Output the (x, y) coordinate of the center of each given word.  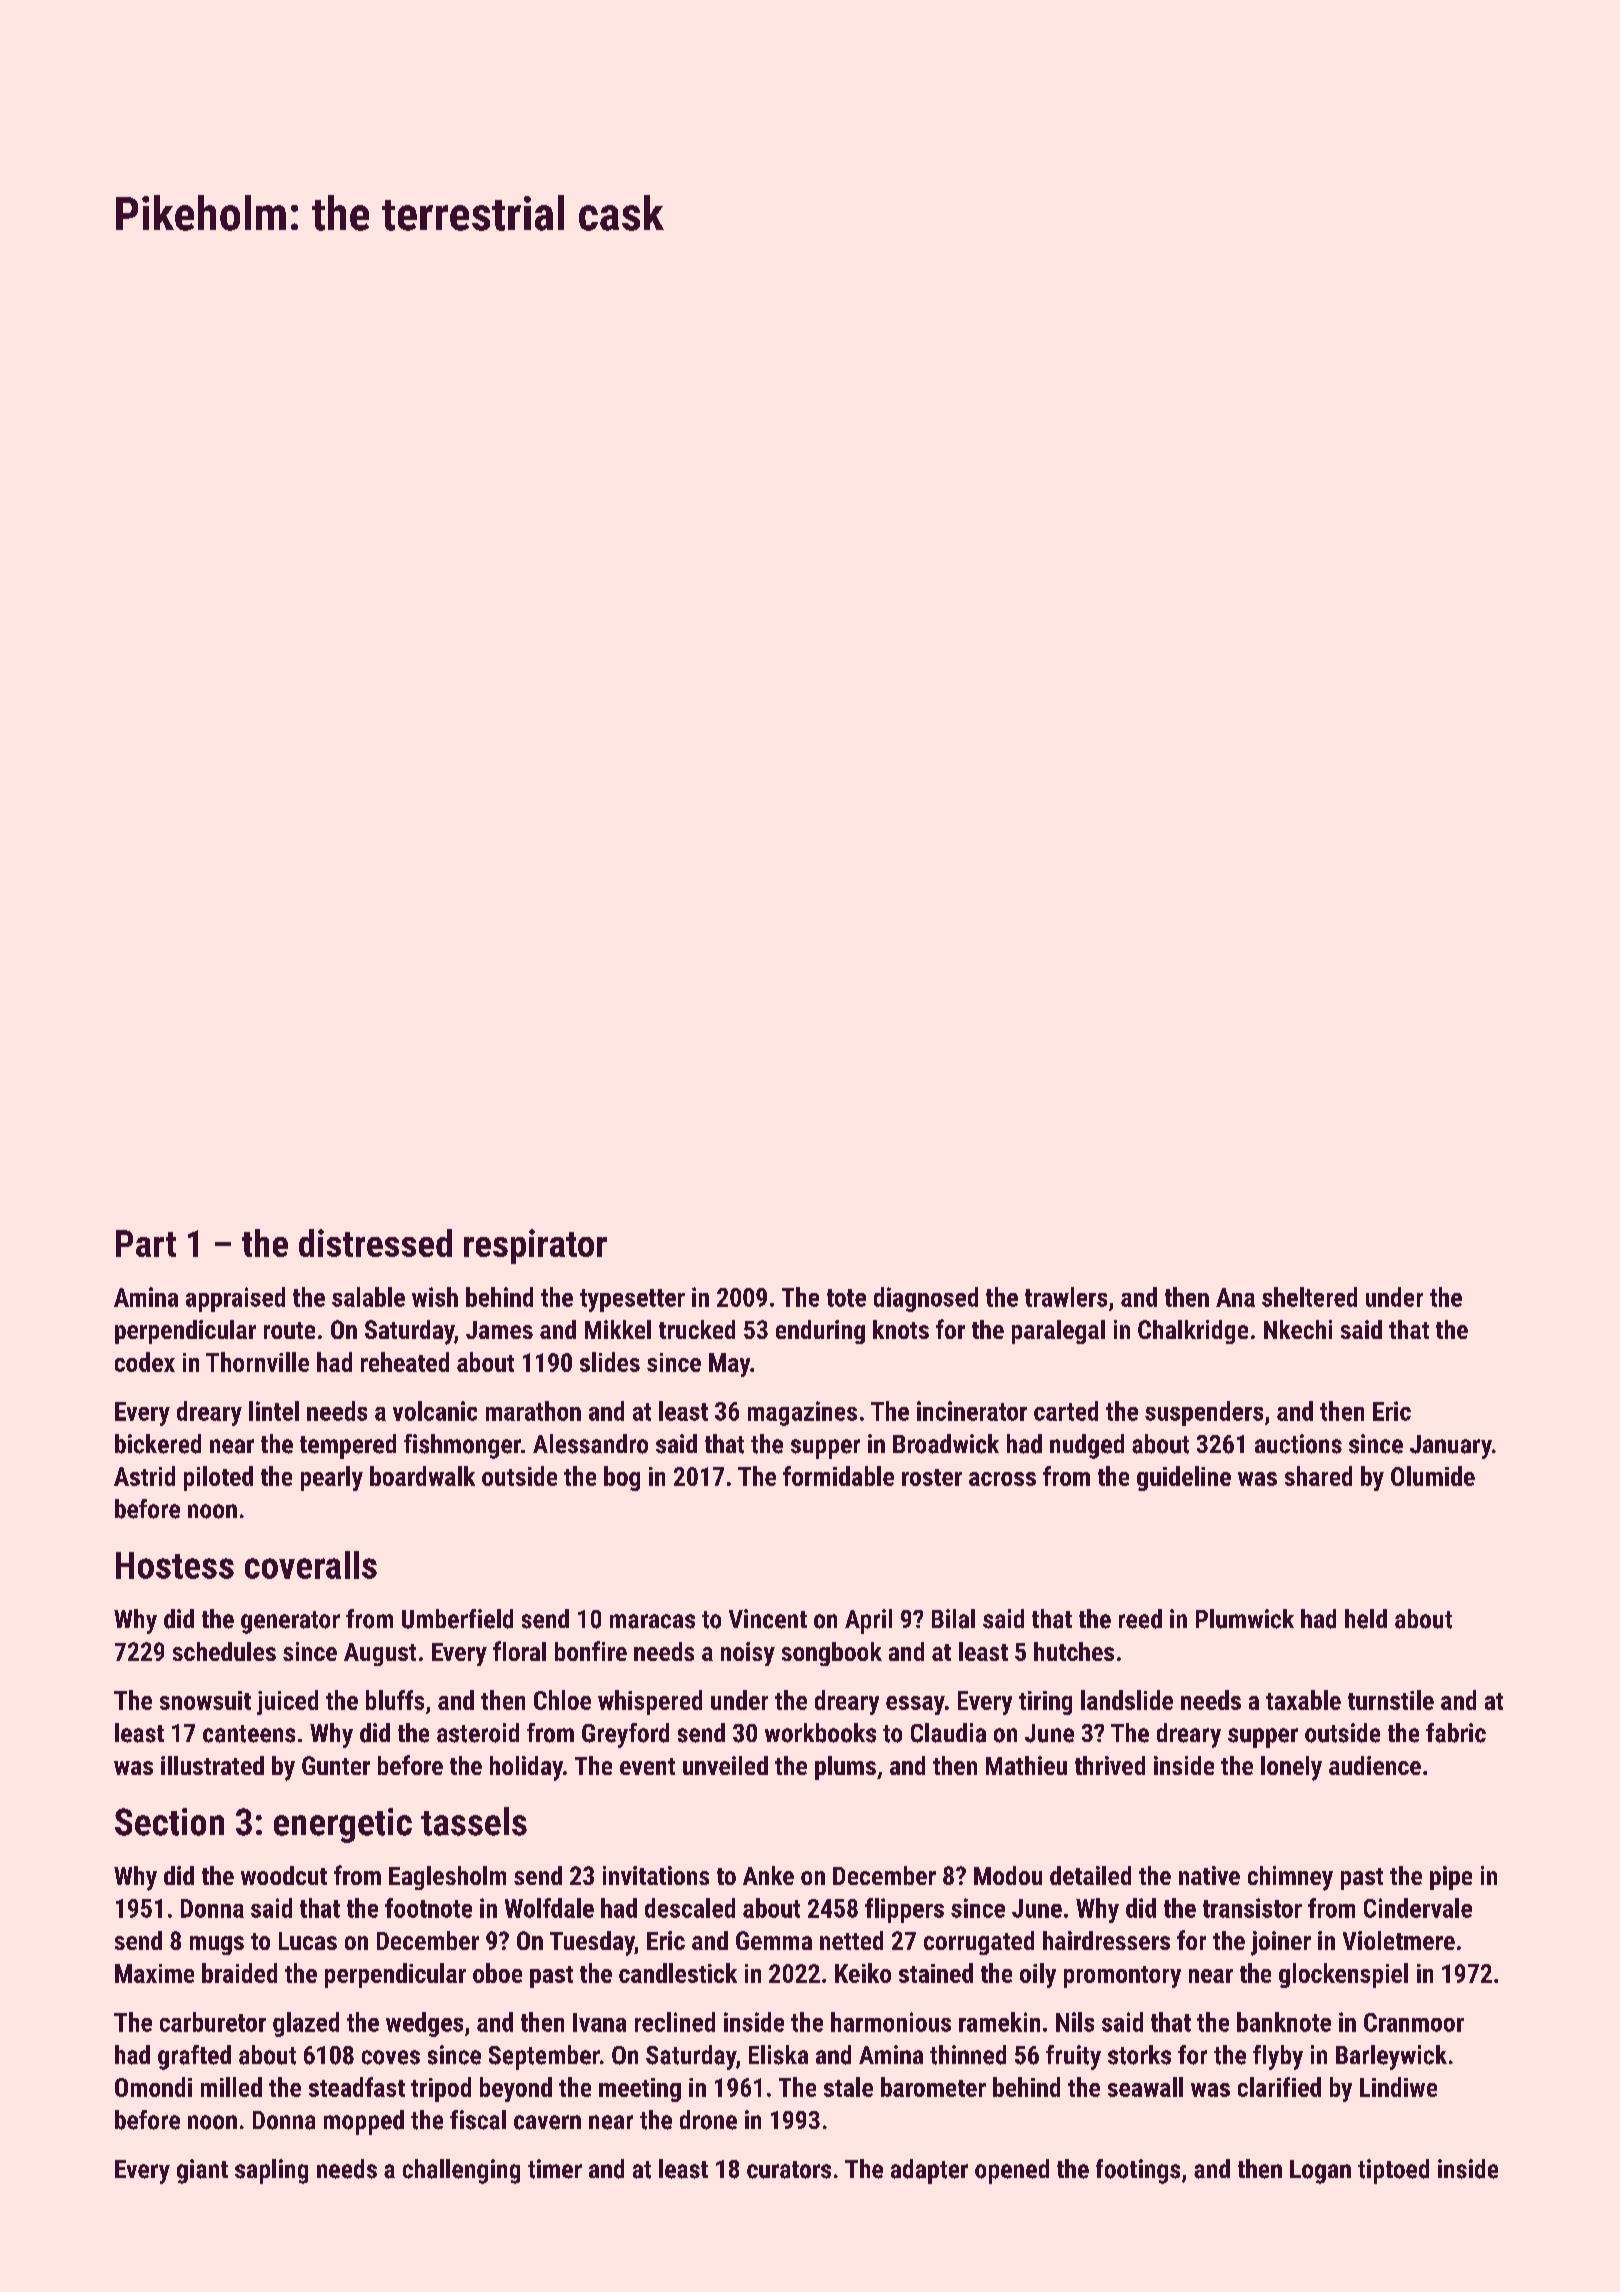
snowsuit (205, 1700)
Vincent (768, 1619)
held (1366, 1619)
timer (555, 2169)
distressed (375, 1243)
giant (202, 2171)
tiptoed (1393, 2171)
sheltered (1309, 1297)
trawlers (1066, 1297)
